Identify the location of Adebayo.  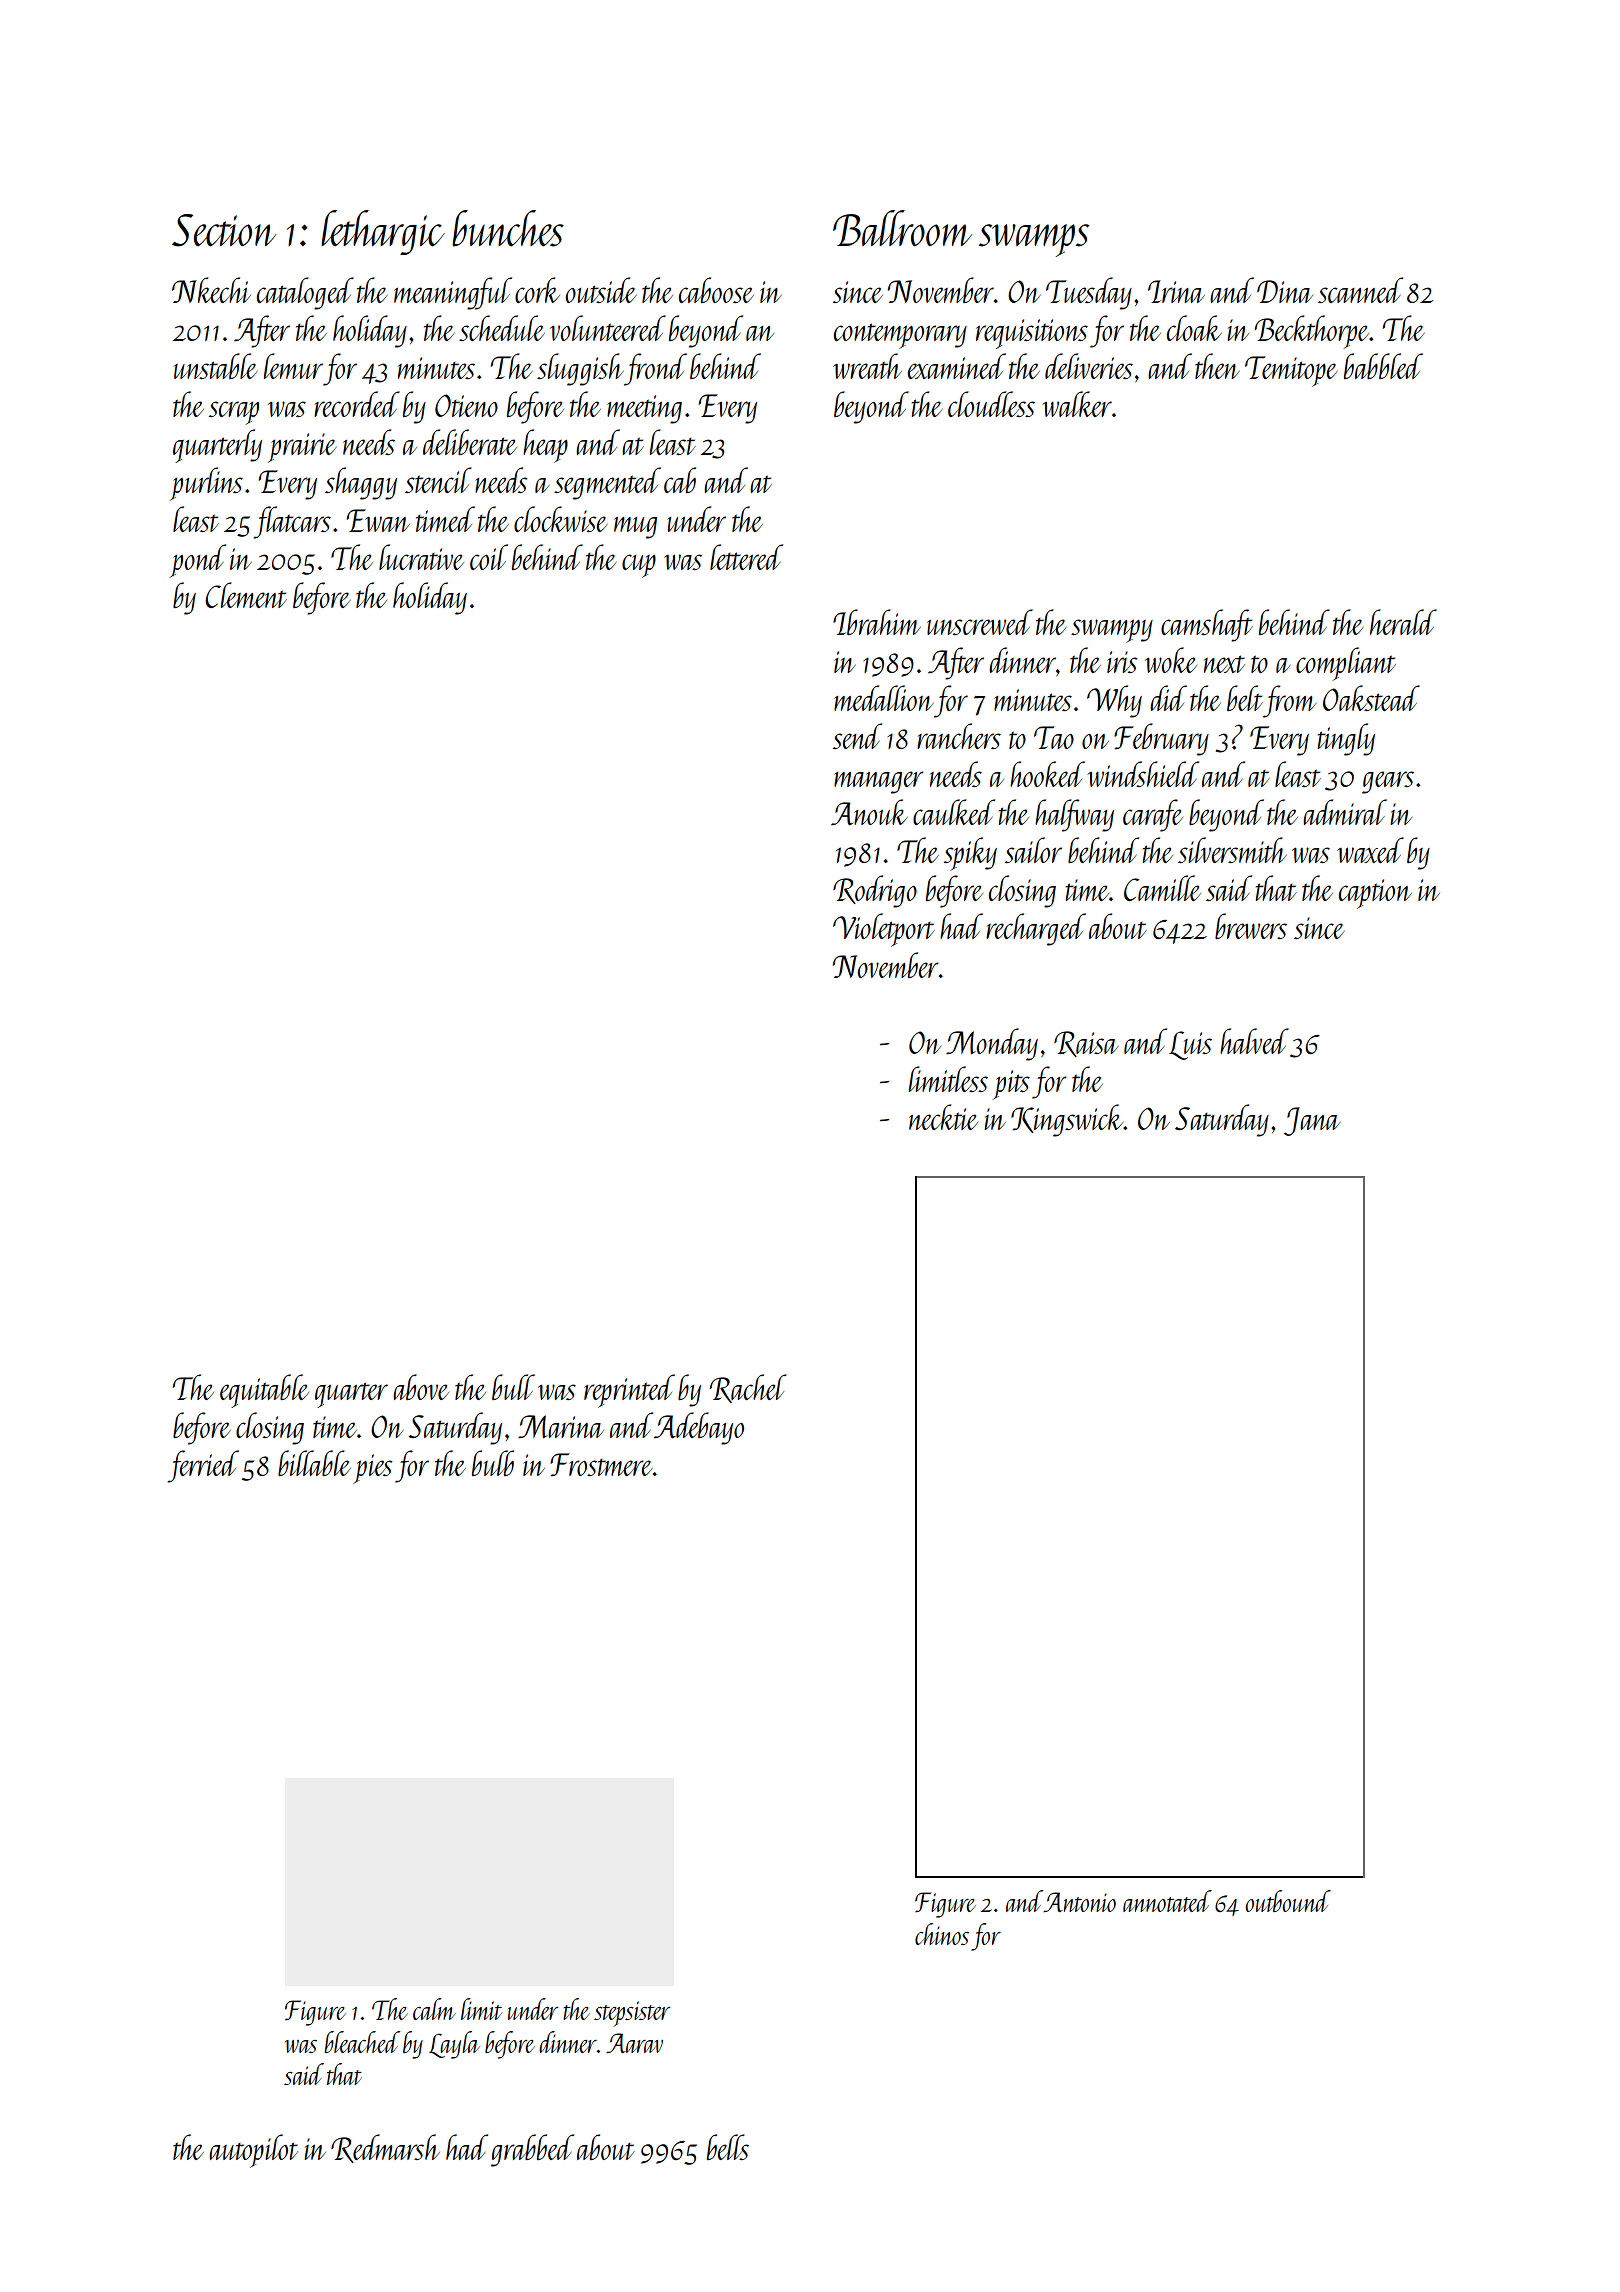
(699, 1428).
